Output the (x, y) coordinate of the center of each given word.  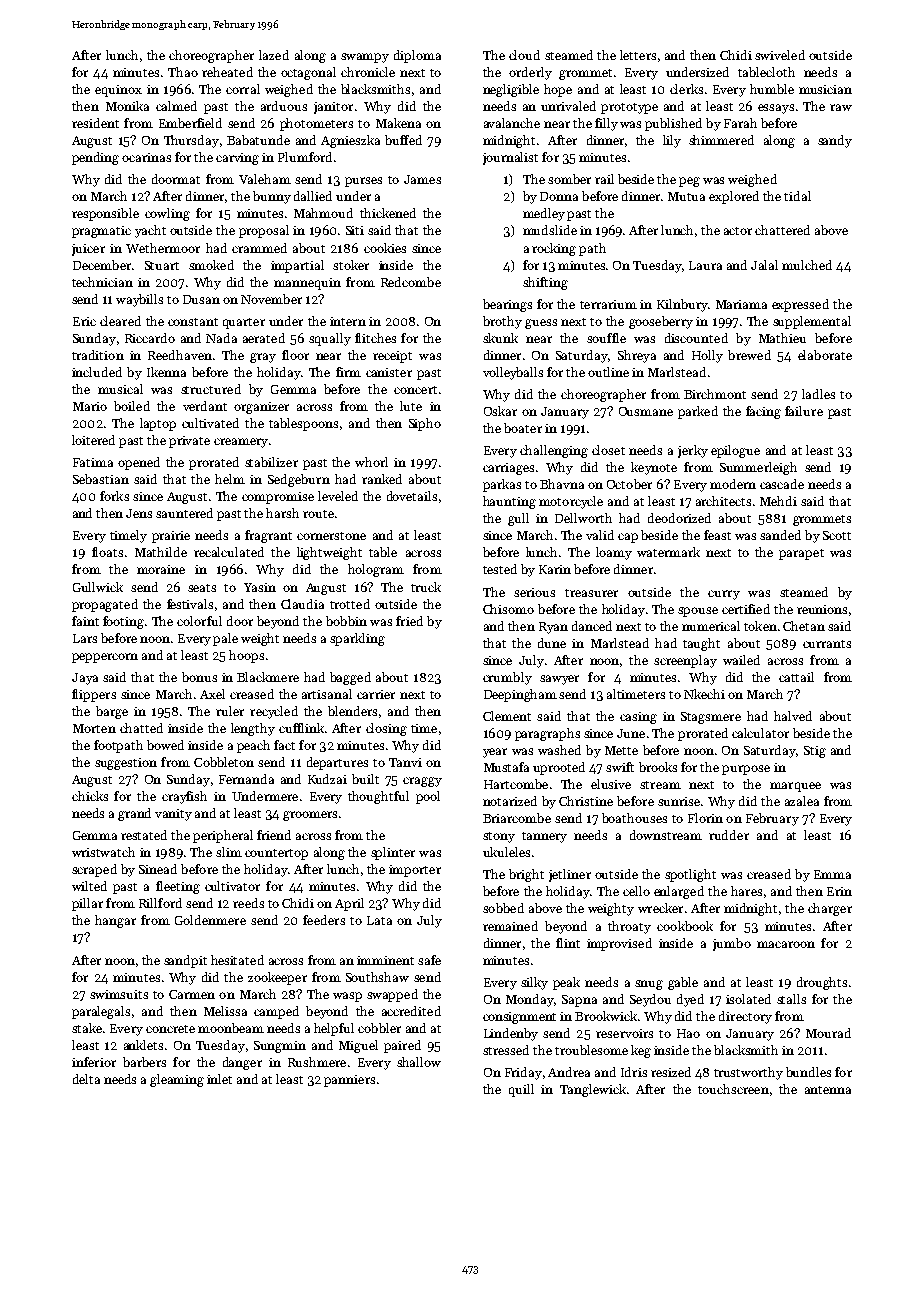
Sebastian (101, 479)
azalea (802, 801)
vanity (173, 815)
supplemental (812, 322)
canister (389, 372)
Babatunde (258, 140)
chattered (782, 230)
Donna (559, 196)
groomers (310, 816)
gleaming (177, 1080)
